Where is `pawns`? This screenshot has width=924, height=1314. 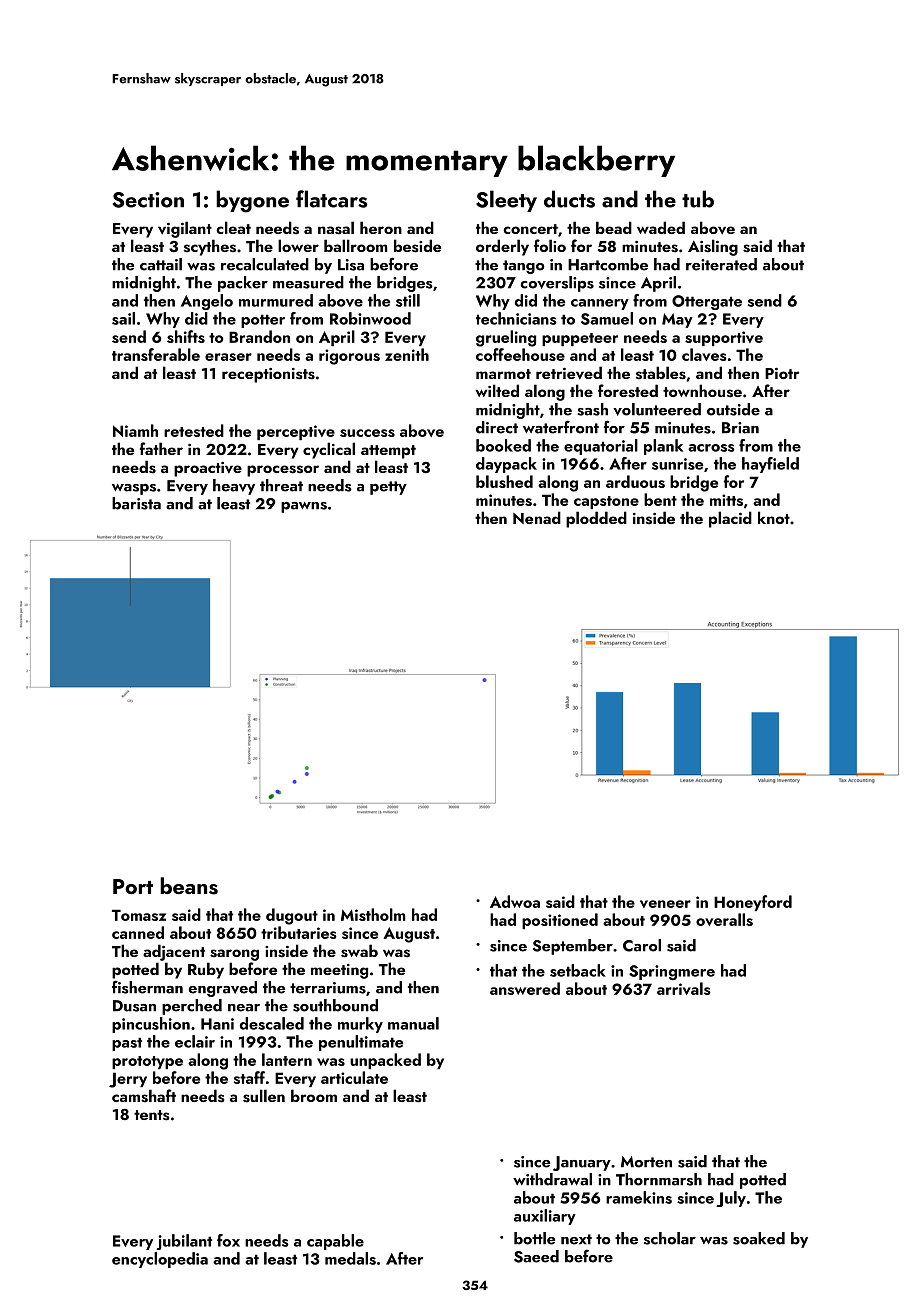 pawns is located at coordinates (304, 507).
